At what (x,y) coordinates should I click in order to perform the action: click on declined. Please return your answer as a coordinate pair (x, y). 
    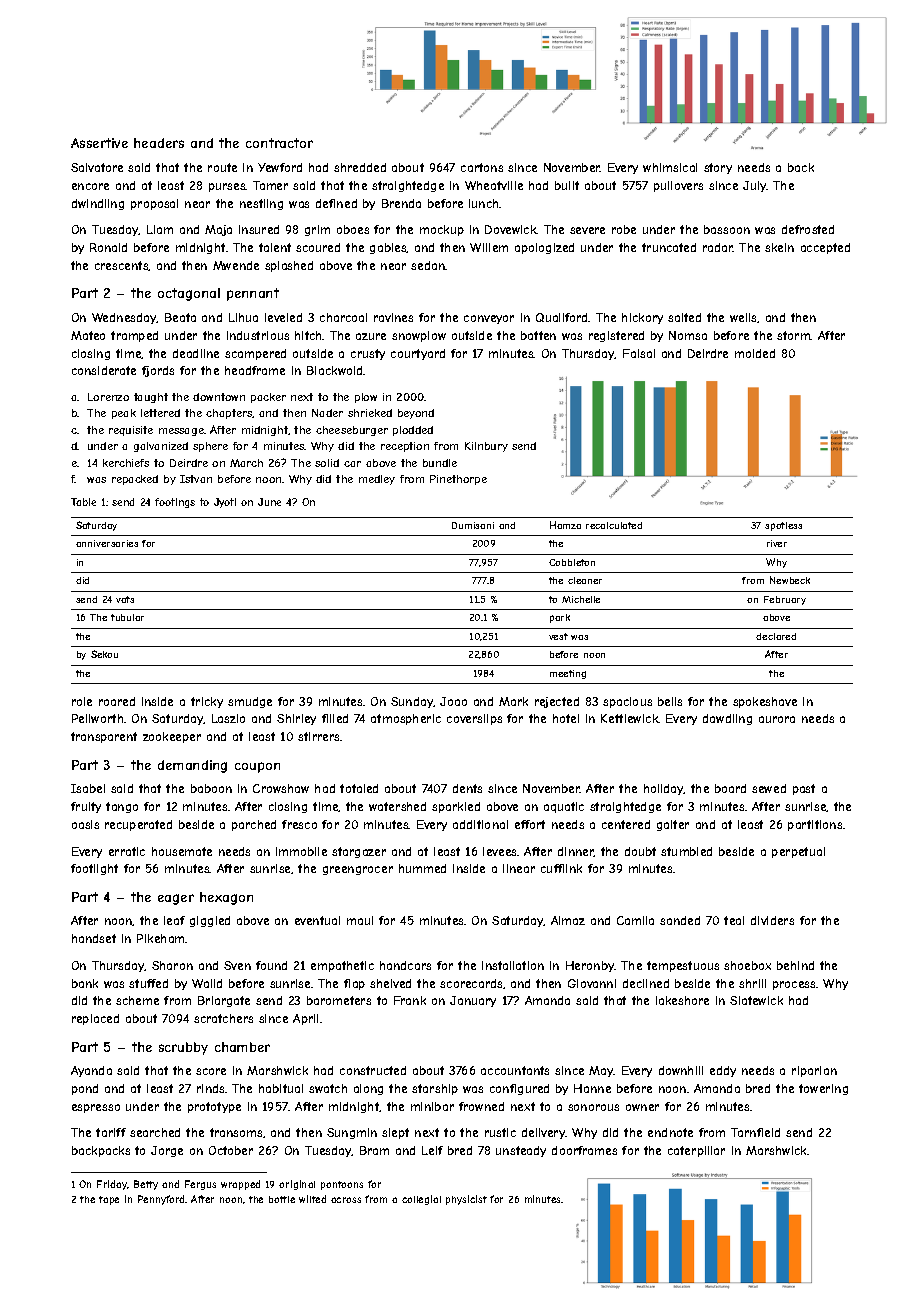
    Looking at the image, I should click on (646, 983).
